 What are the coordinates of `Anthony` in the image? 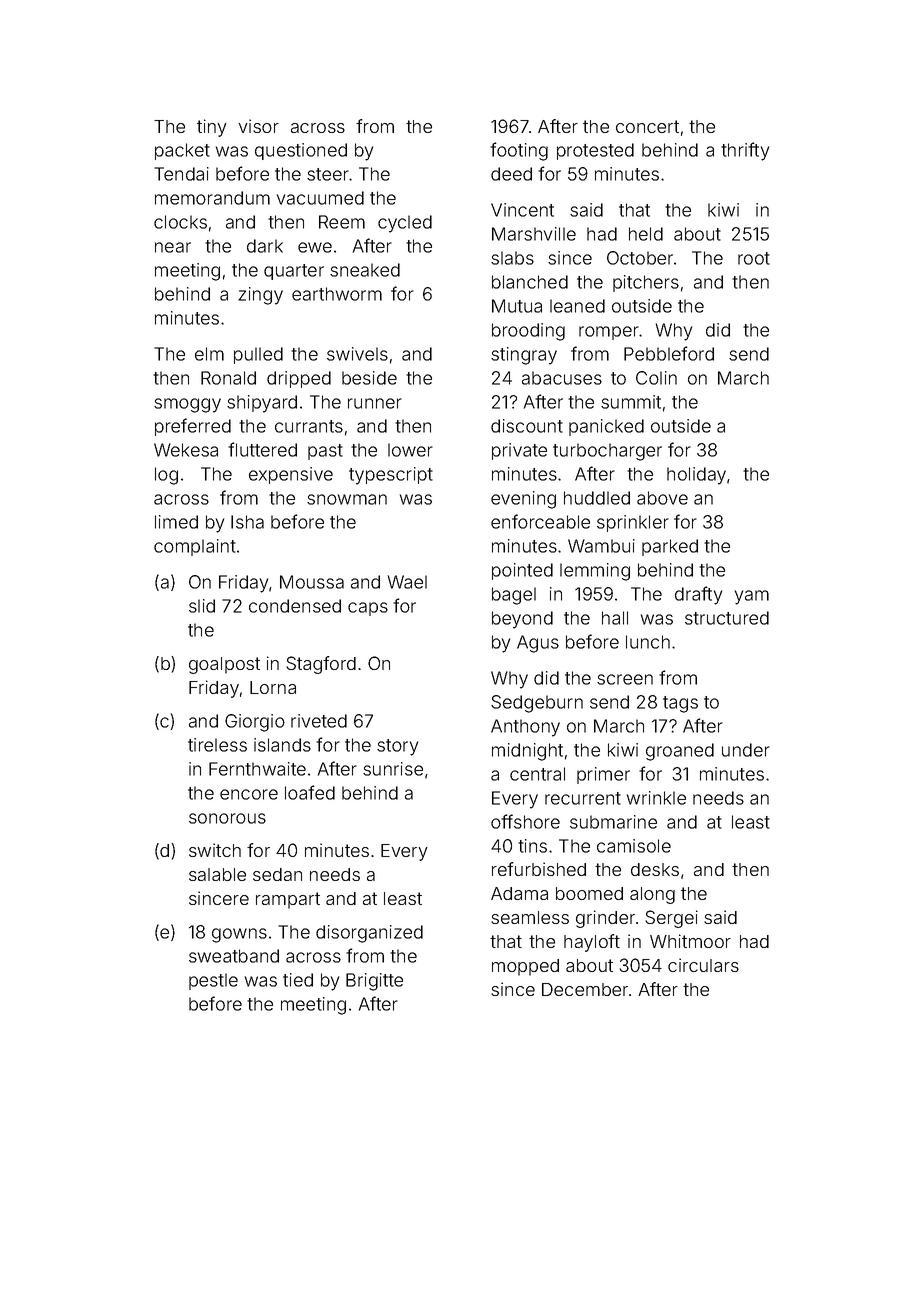 It's located at (525, 728).
